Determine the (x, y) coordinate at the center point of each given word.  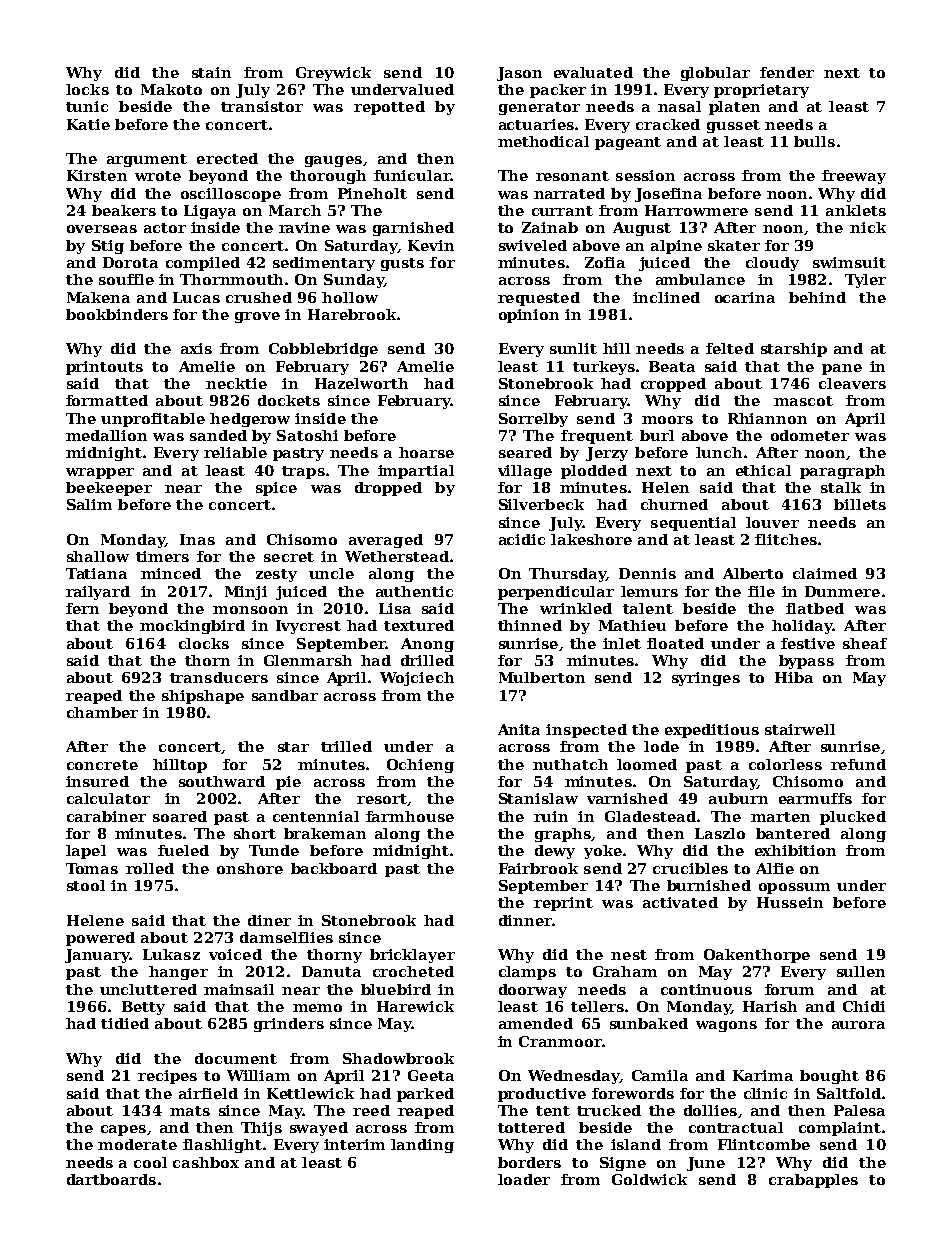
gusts (402, 264)
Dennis (647, 573)
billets (860, 504)
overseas (102, 229)
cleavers (852, 383)
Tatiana (96, 573)
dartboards (111, 1179)
